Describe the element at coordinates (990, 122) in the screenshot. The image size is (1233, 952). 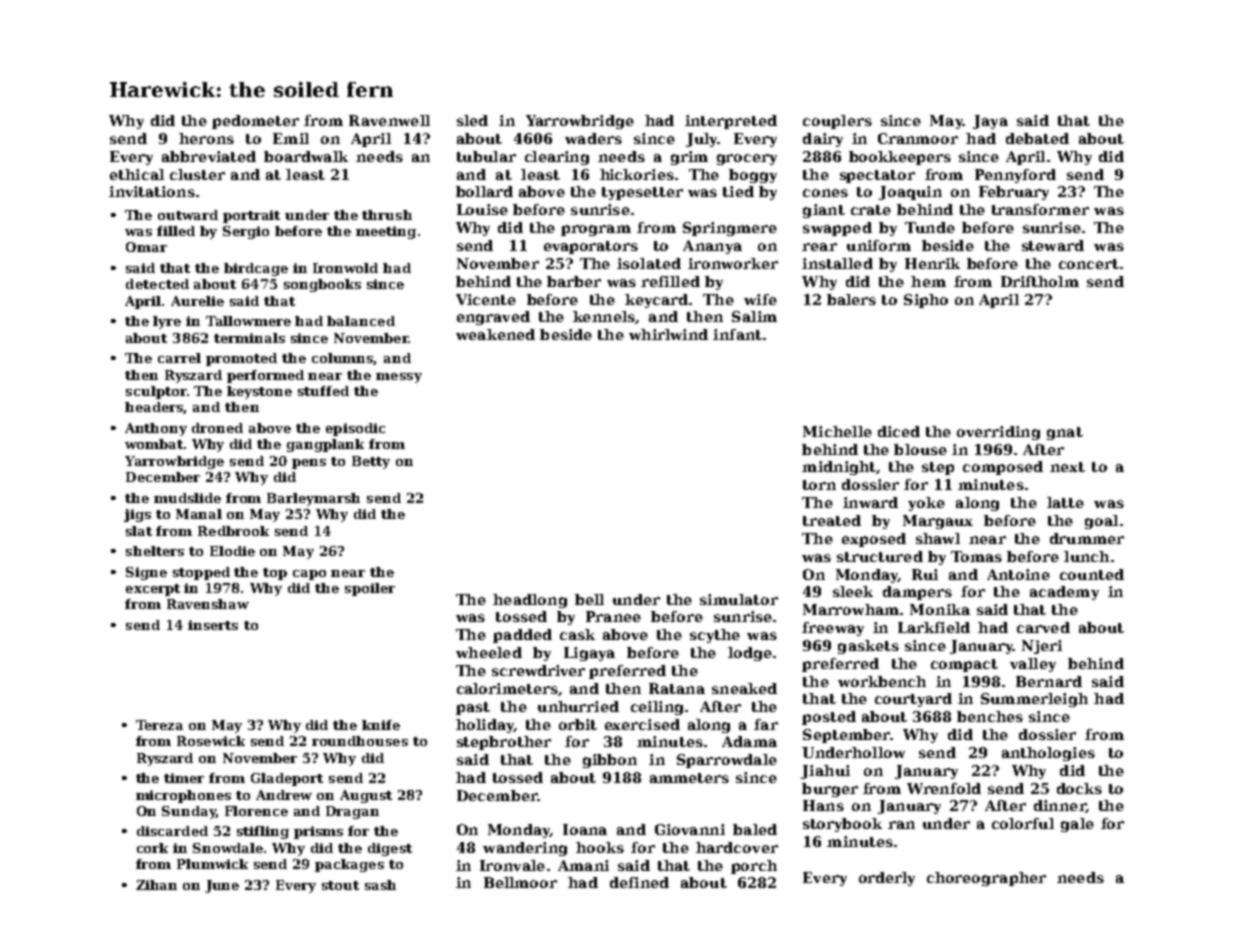
I see `Jaya` at that location.
